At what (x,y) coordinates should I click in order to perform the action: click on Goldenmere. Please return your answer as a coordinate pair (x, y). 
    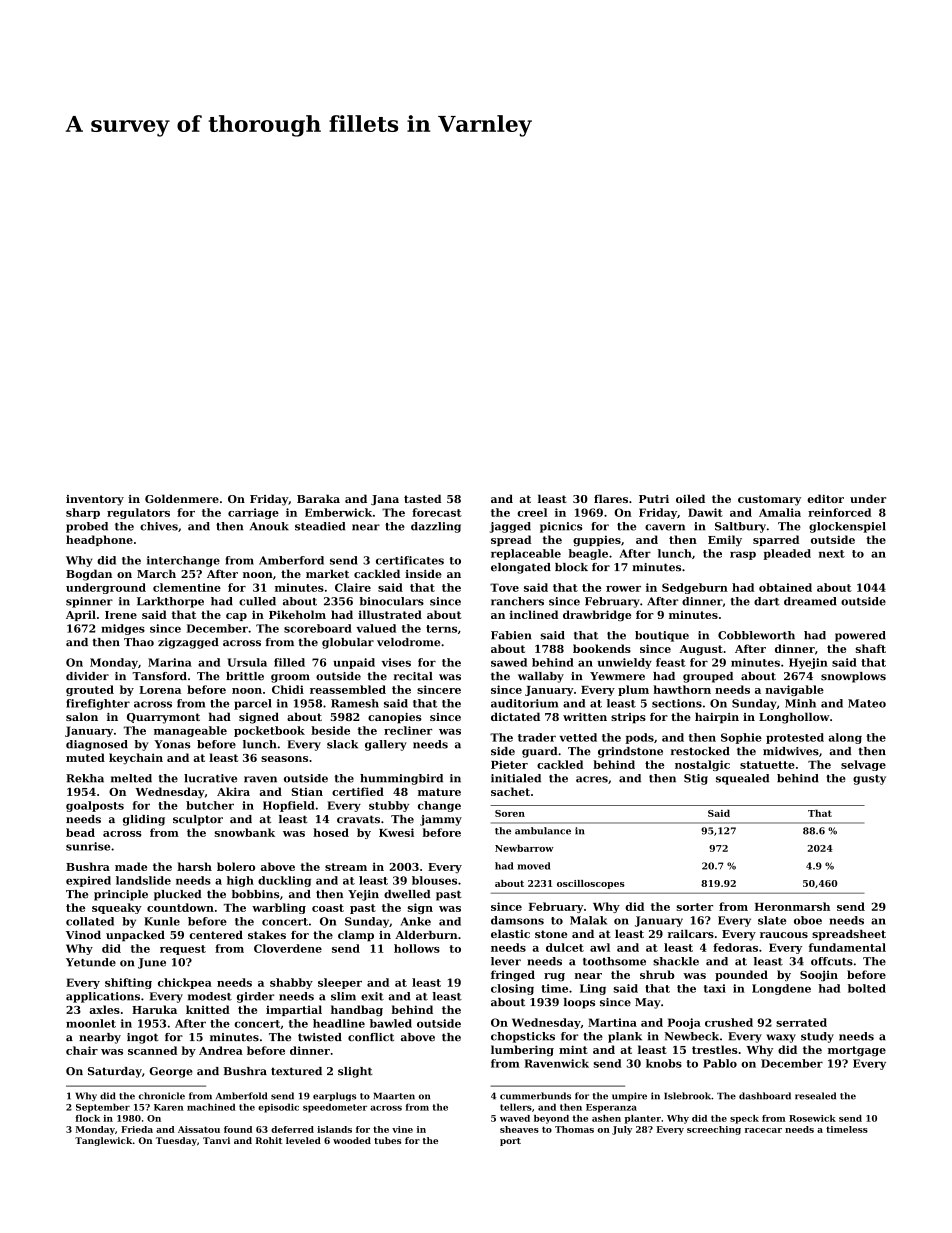
    Looking at the image, I should click on (182, 498).
